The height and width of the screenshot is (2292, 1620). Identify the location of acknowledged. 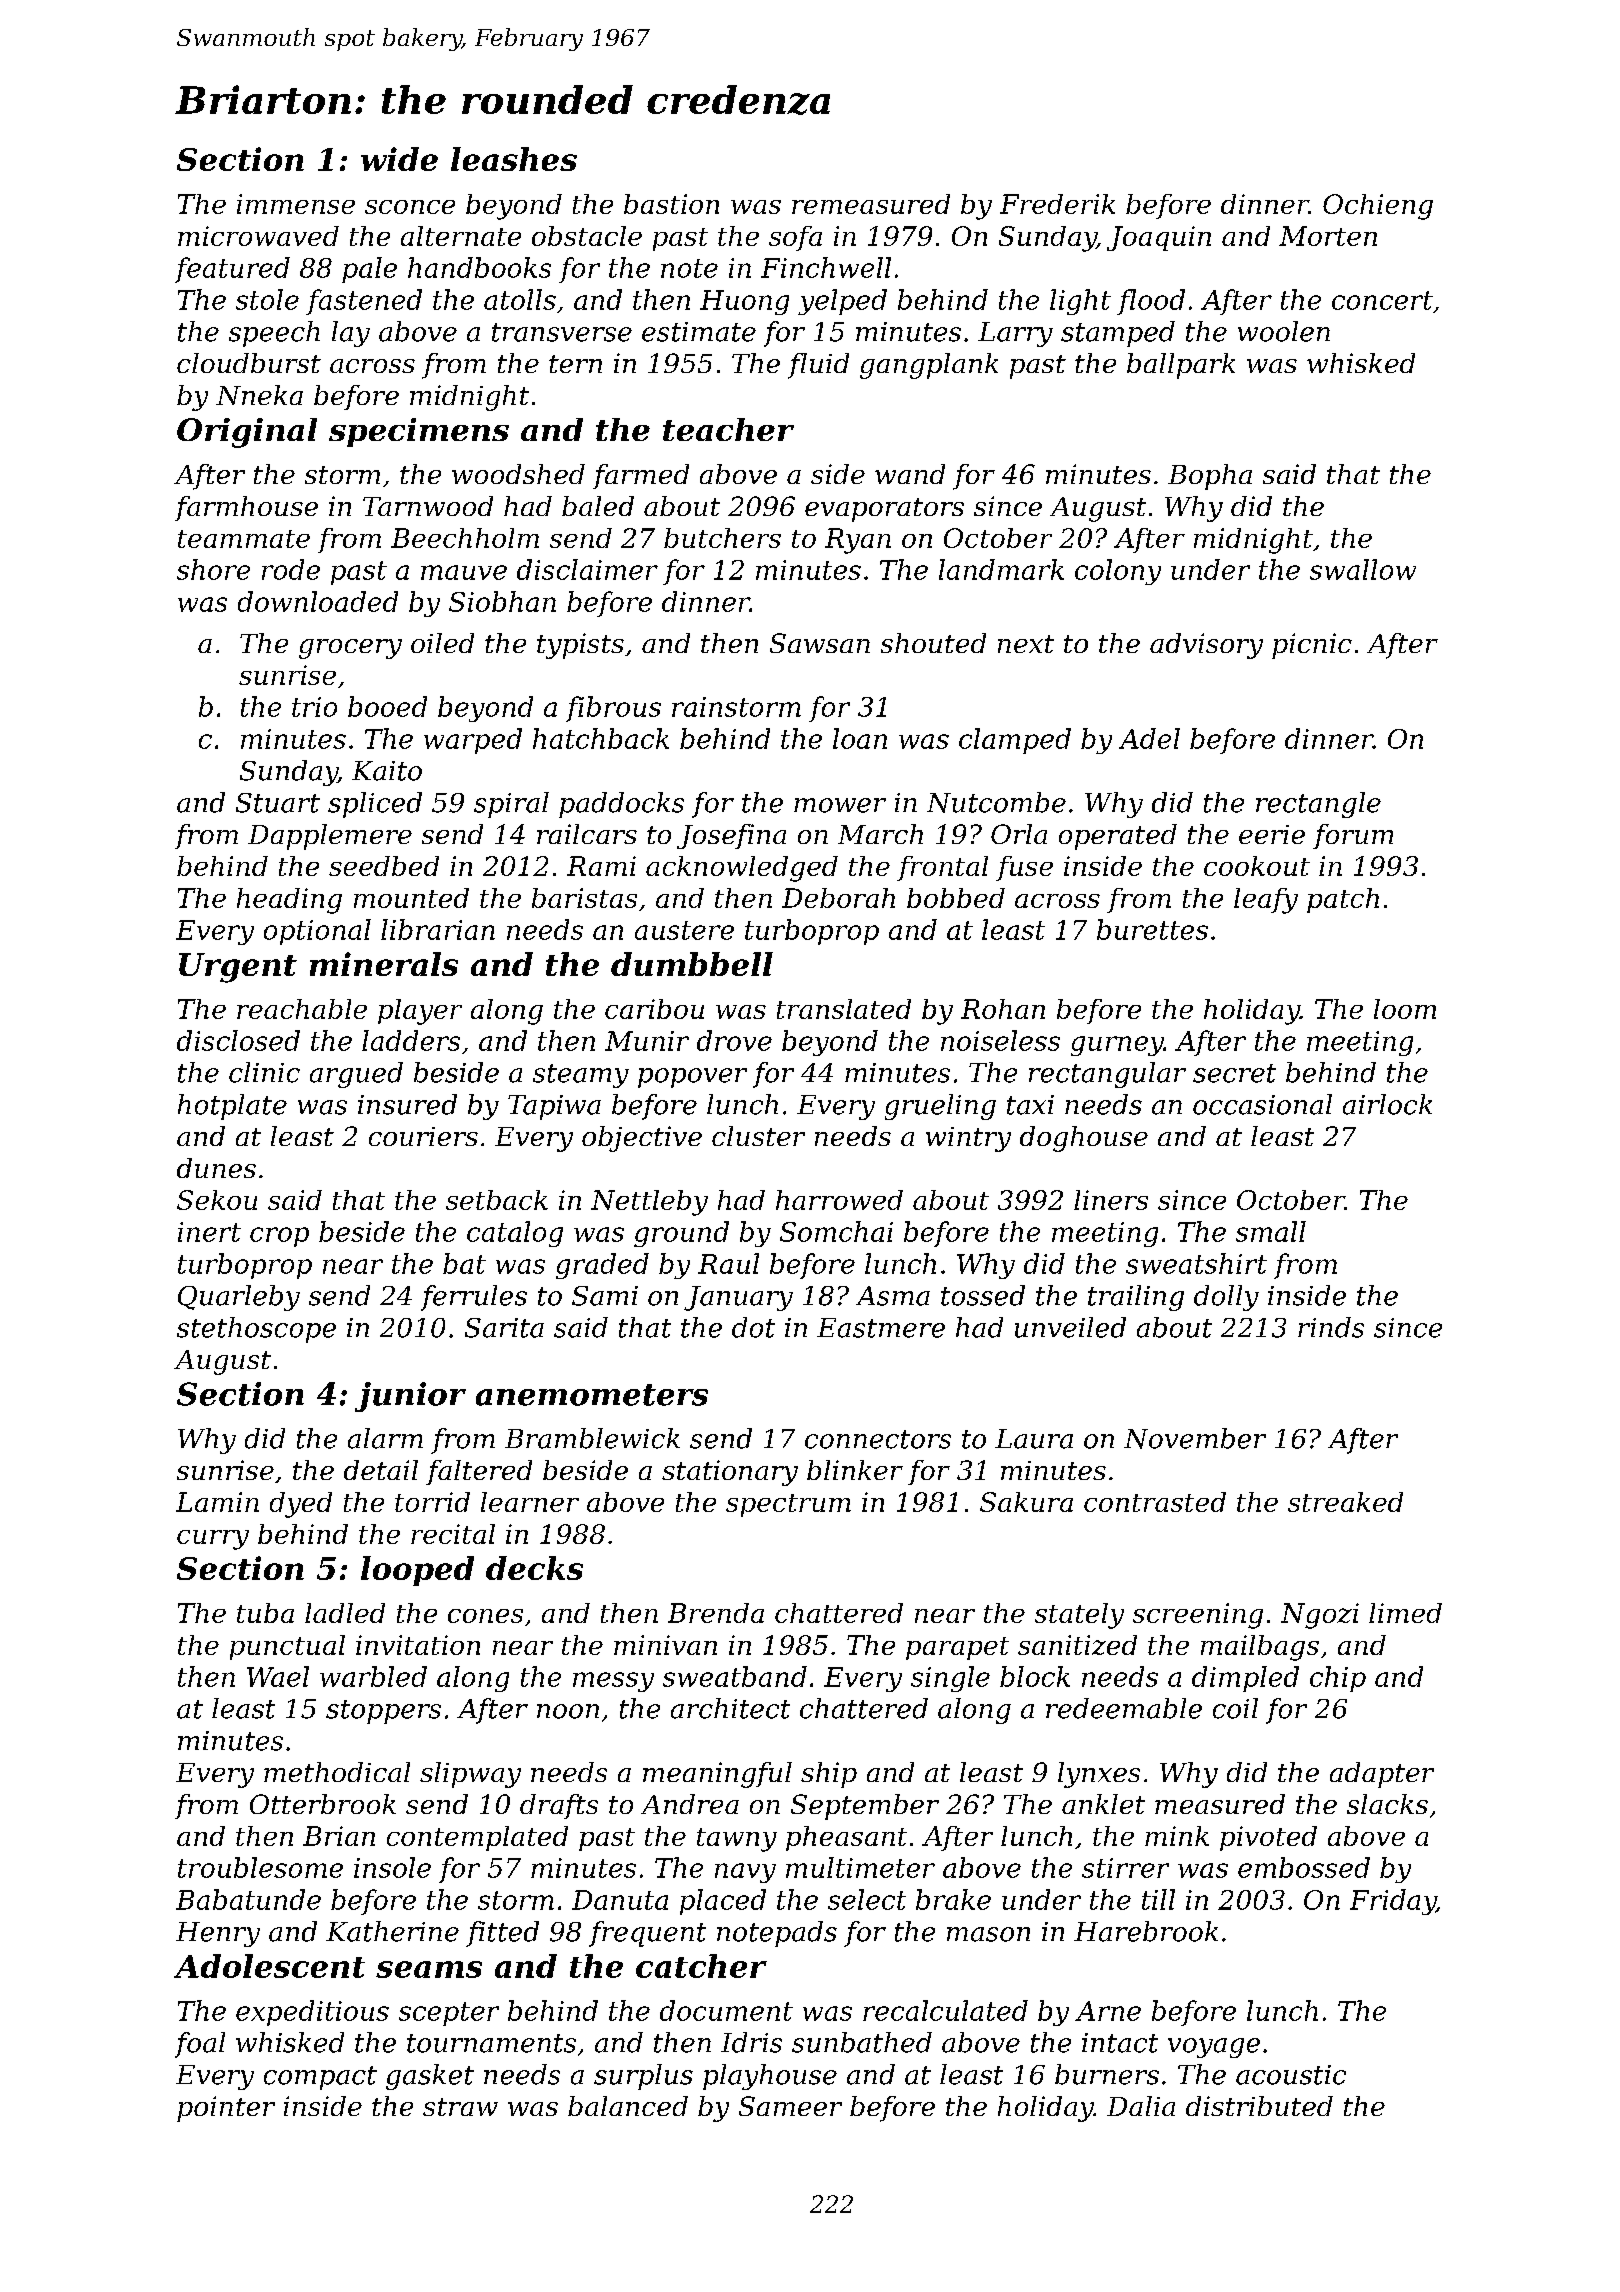
(742, 869).
